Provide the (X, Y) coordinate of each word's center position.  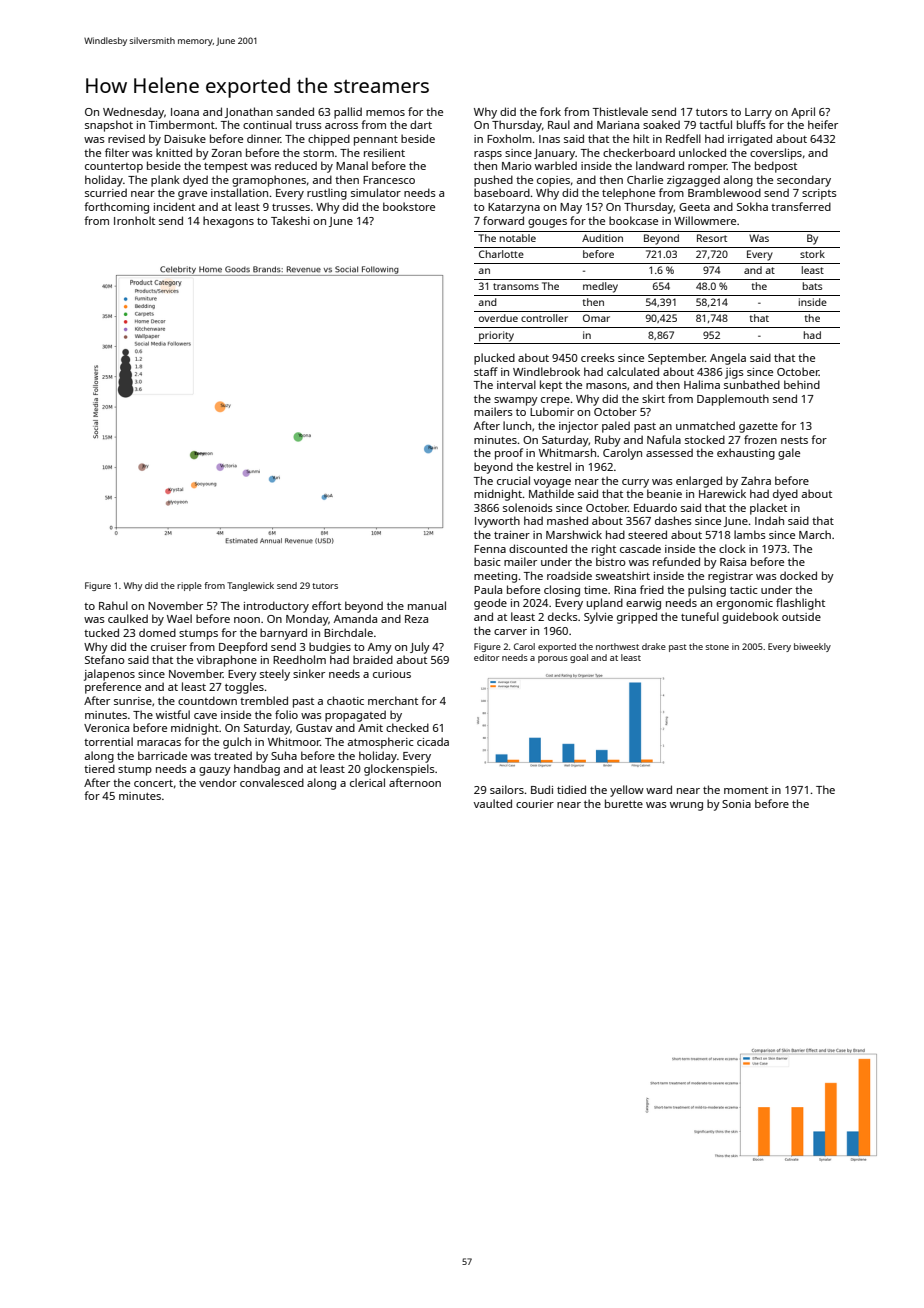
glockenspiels (399, 770)
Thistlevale (620, 111)
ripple (189, 586)
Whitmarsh (567, 452)
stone (717, 647)
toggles (244, 688)
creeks (598, 357)
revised (126, 138)
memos (385, 113)
